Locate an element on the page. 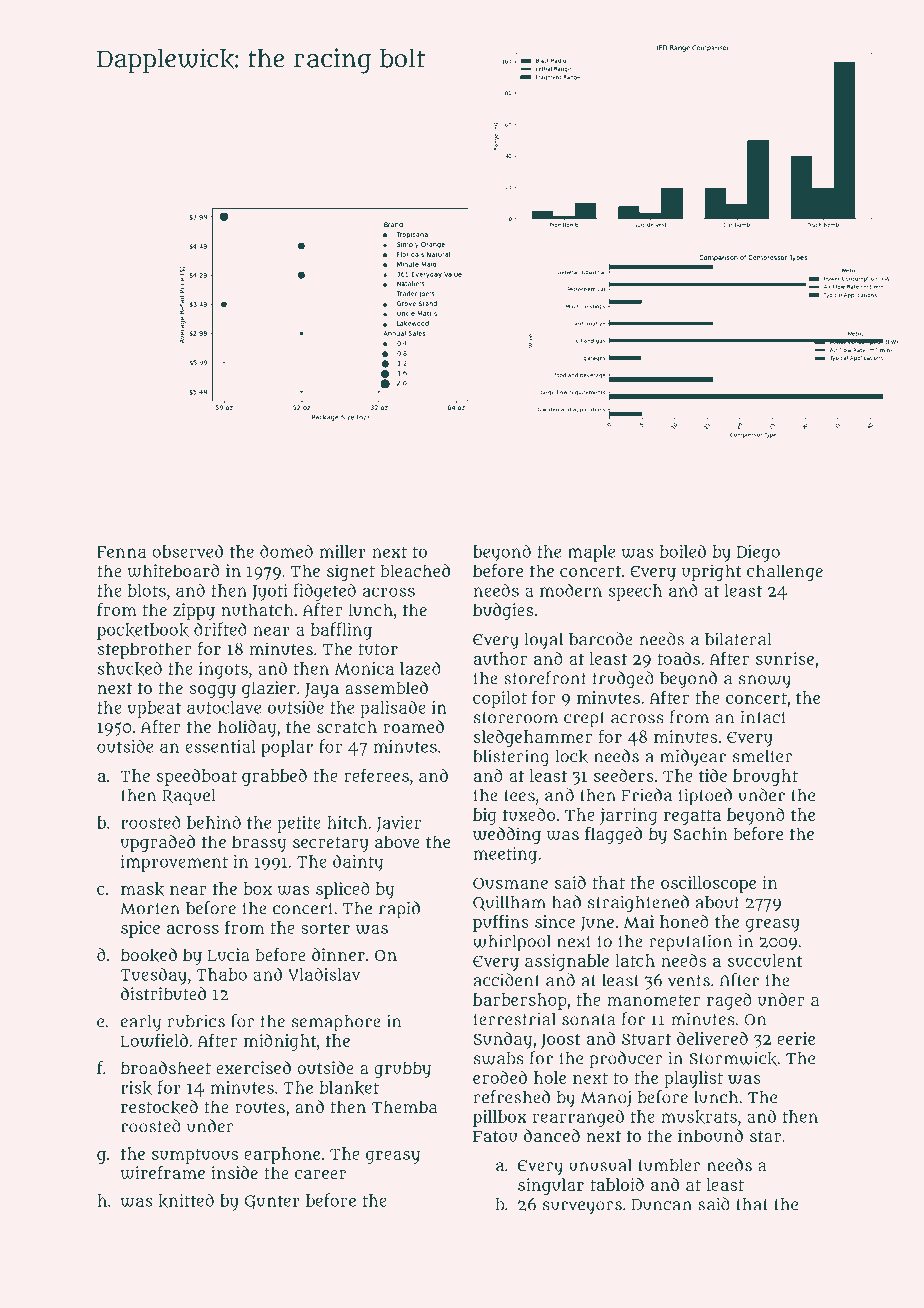 Image resolution: width=924 pixels, height=1308 pixels. knitted is located at coordinates (186, 1200).
